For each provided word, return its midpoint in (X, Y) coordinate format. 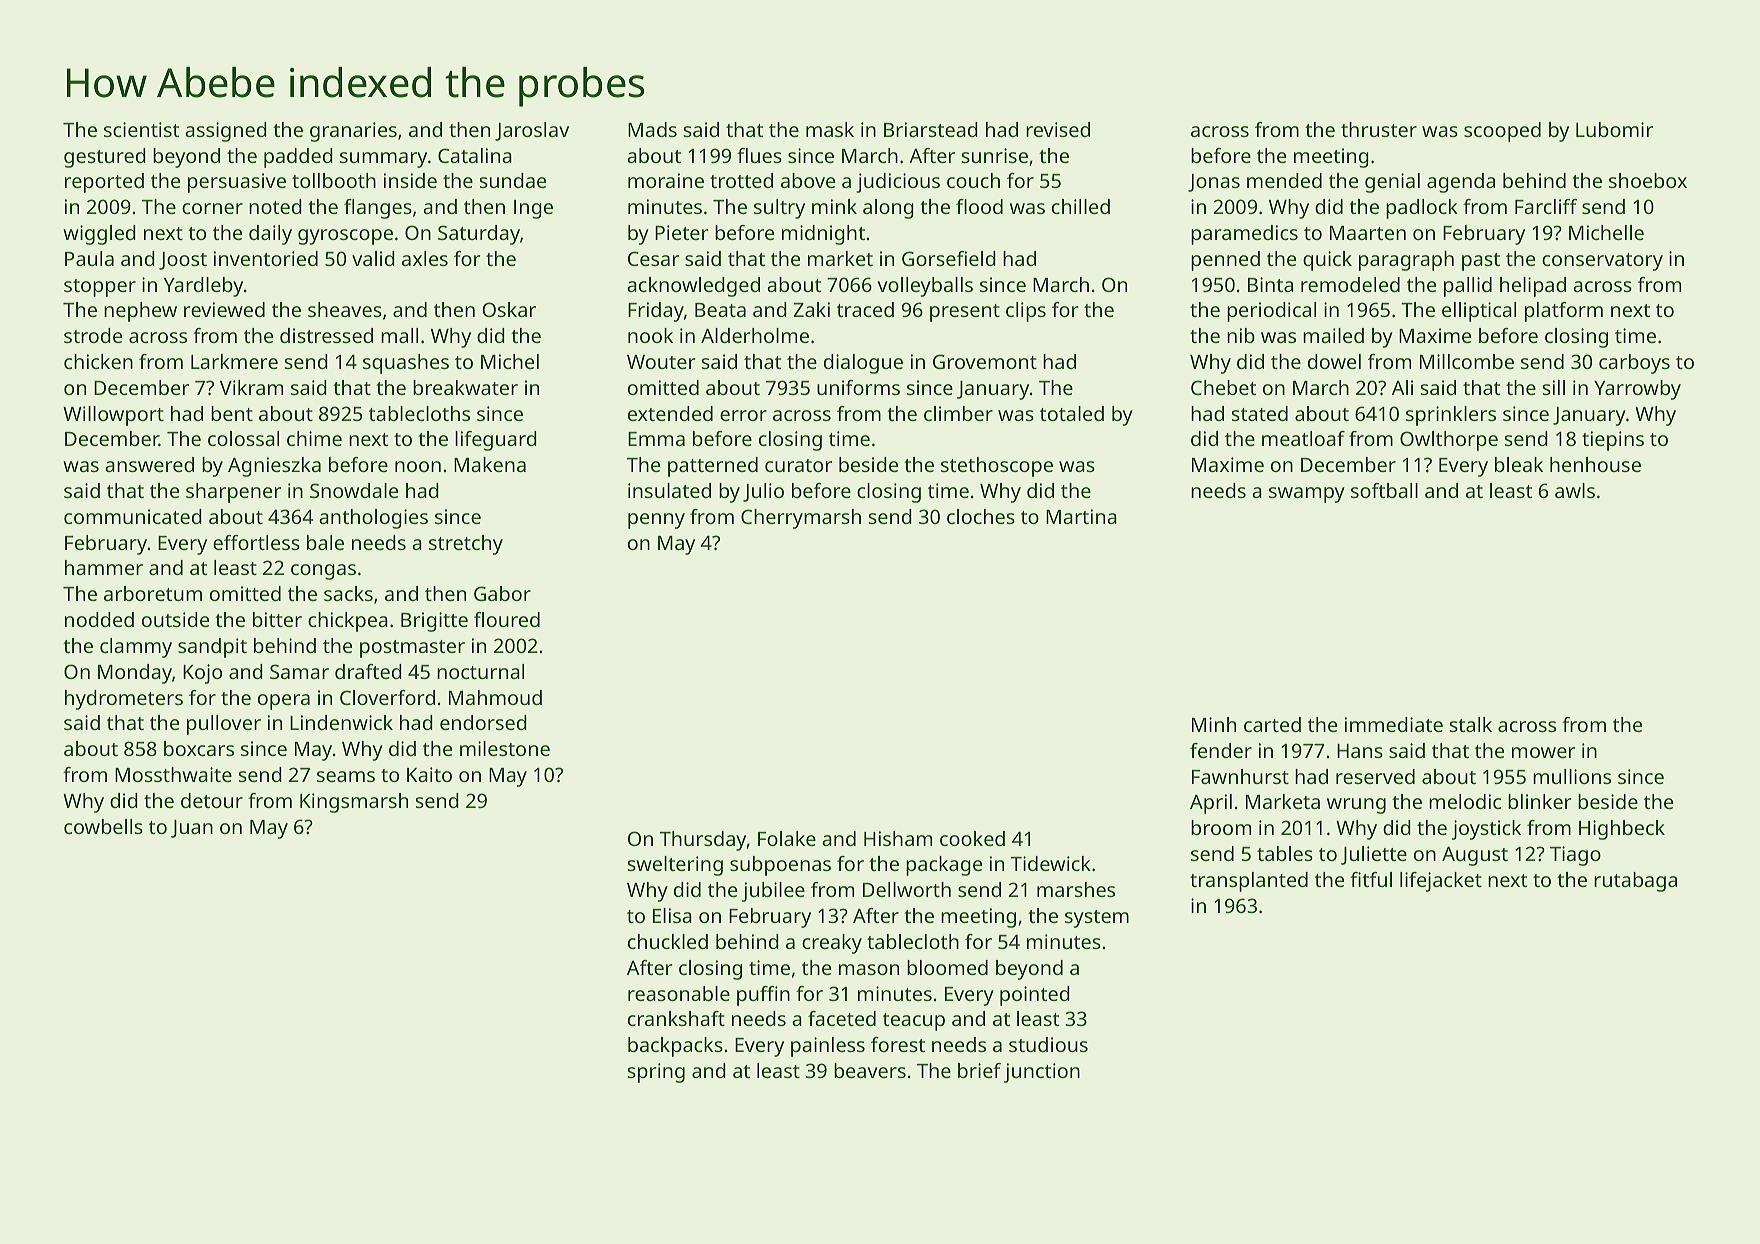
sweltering (675, 866)
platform (1564, 312)
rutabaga (1635, 882)
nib (1241, 335)
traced (865, 309)
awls (1575, 490)
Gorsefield (949, 258)
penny (656, 521)
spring (656, 1073)
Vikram (251, 387)
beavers (870, 1070)
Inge (533, 209)
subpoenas (780, 866)
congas (323, 572)
